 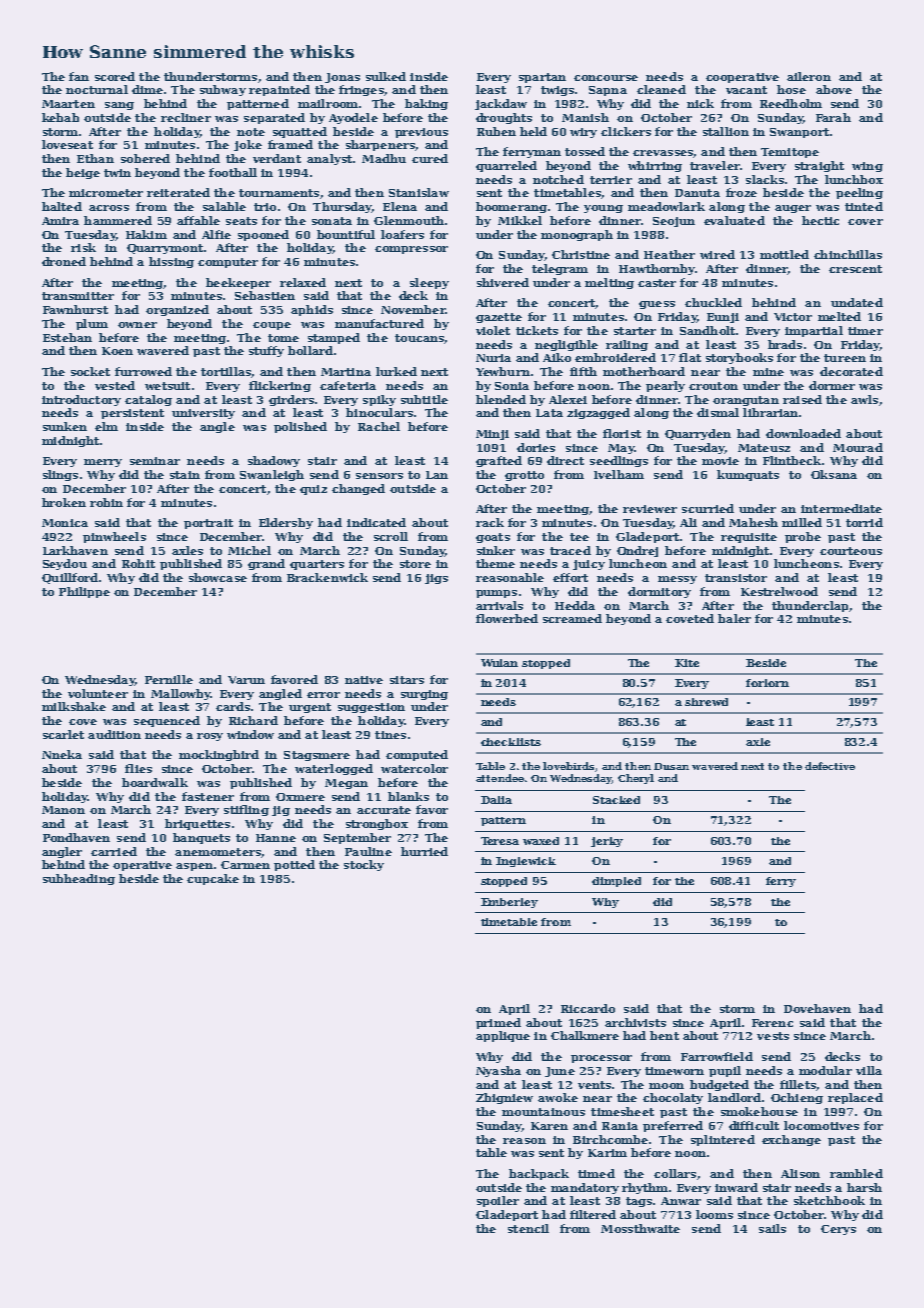 I want to click on above, so click(x=834, y=89).
